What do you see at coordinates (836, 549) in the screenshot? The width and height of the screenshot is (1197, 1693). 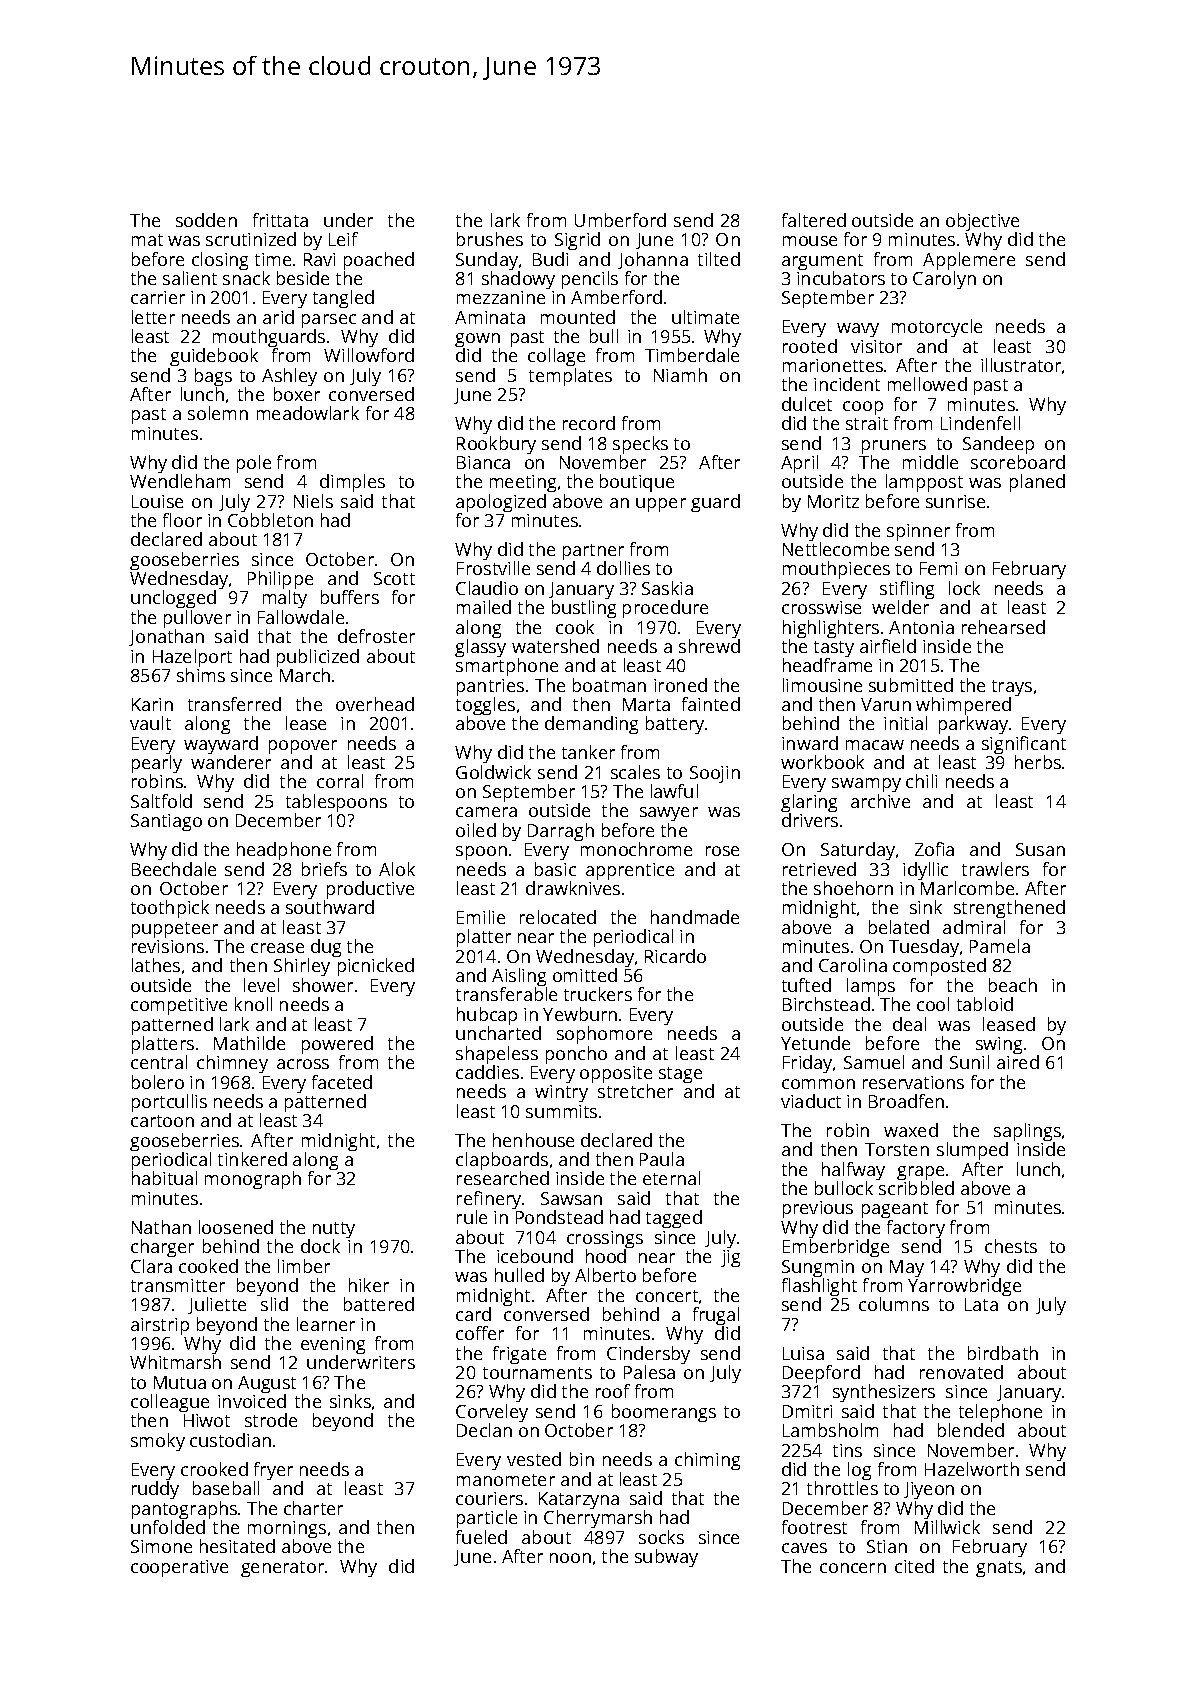 I see `Nettlecombe` at bounding box center [836, 549].
